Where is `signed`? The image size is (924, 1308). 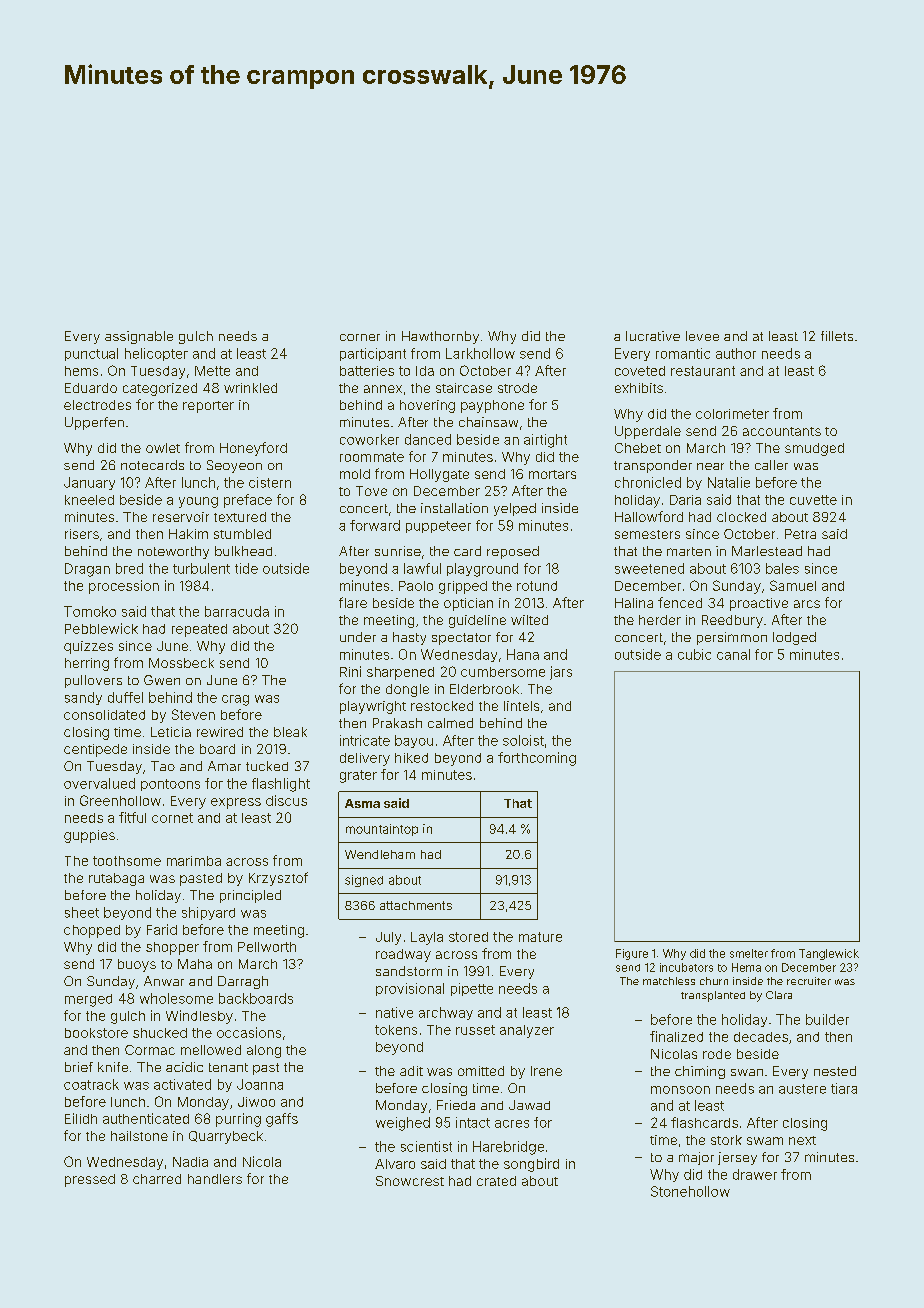 signed is located at coordinates (364, 881).
